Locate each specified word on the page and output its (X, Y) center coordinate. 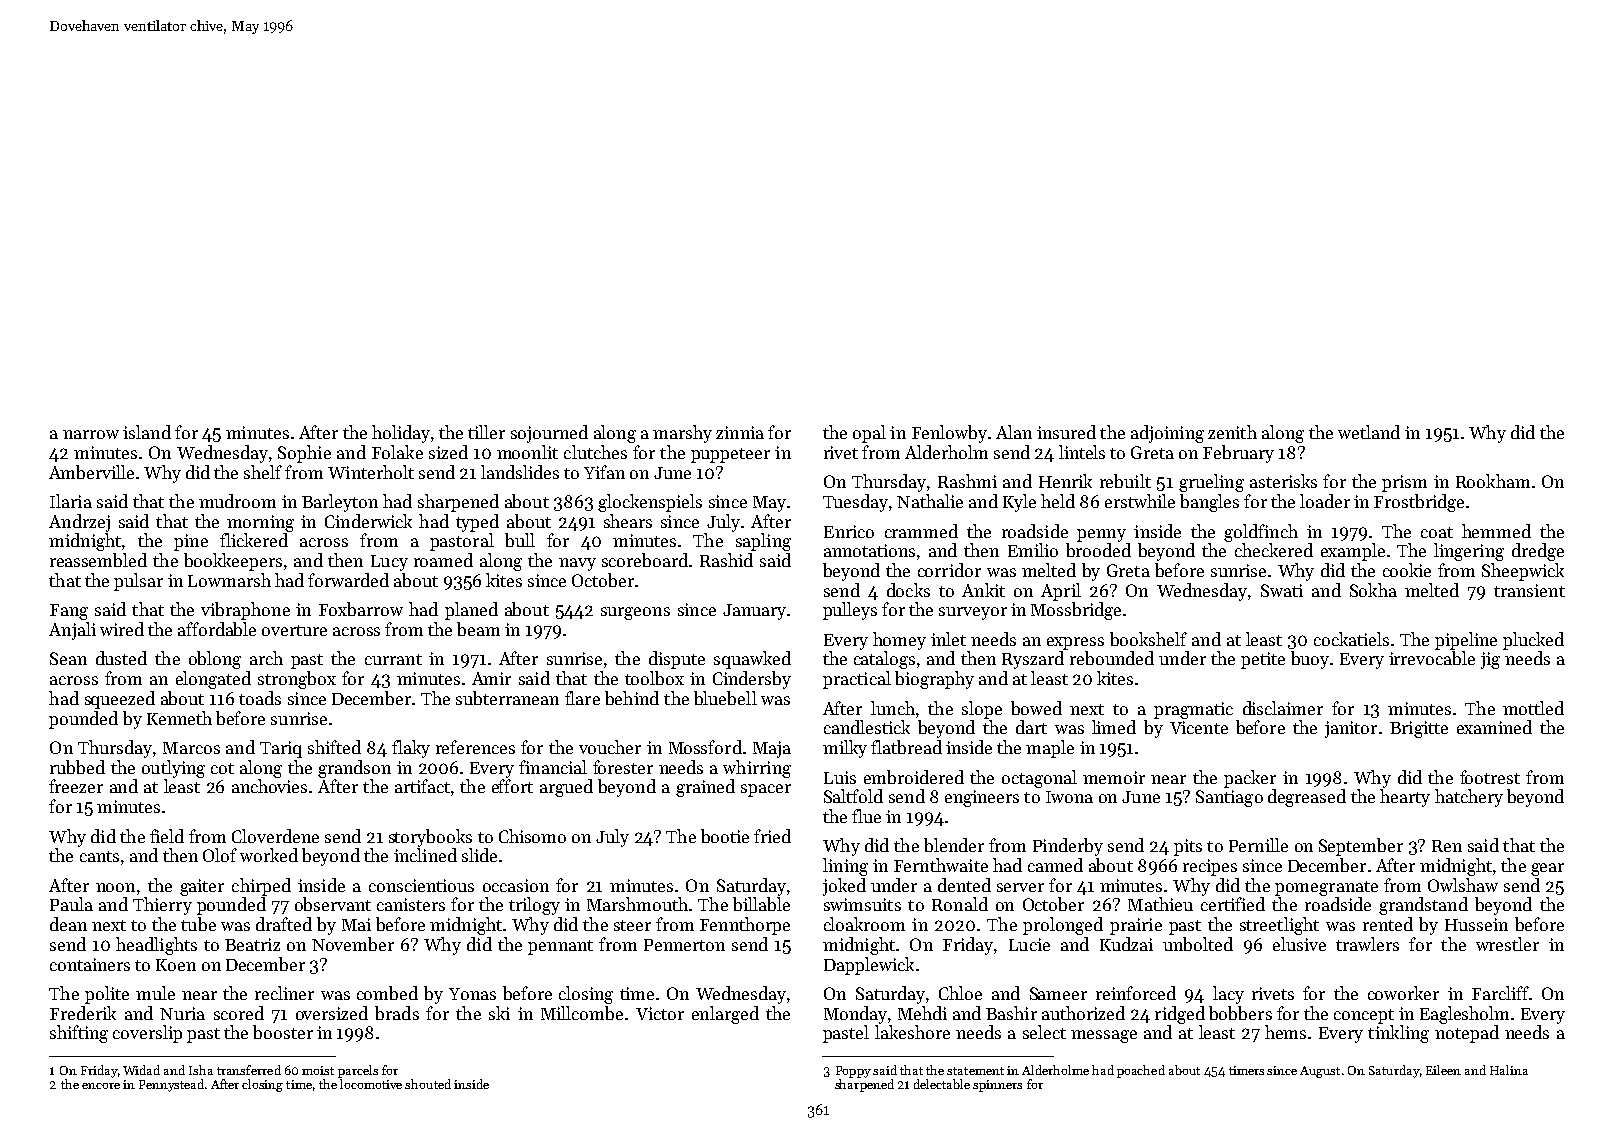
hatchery (1469, 798)
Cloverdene (275, 836)
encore (101, 1086)
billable (761, 904)
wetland (1369, 432)
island (147, 432)
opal (869, 434)
